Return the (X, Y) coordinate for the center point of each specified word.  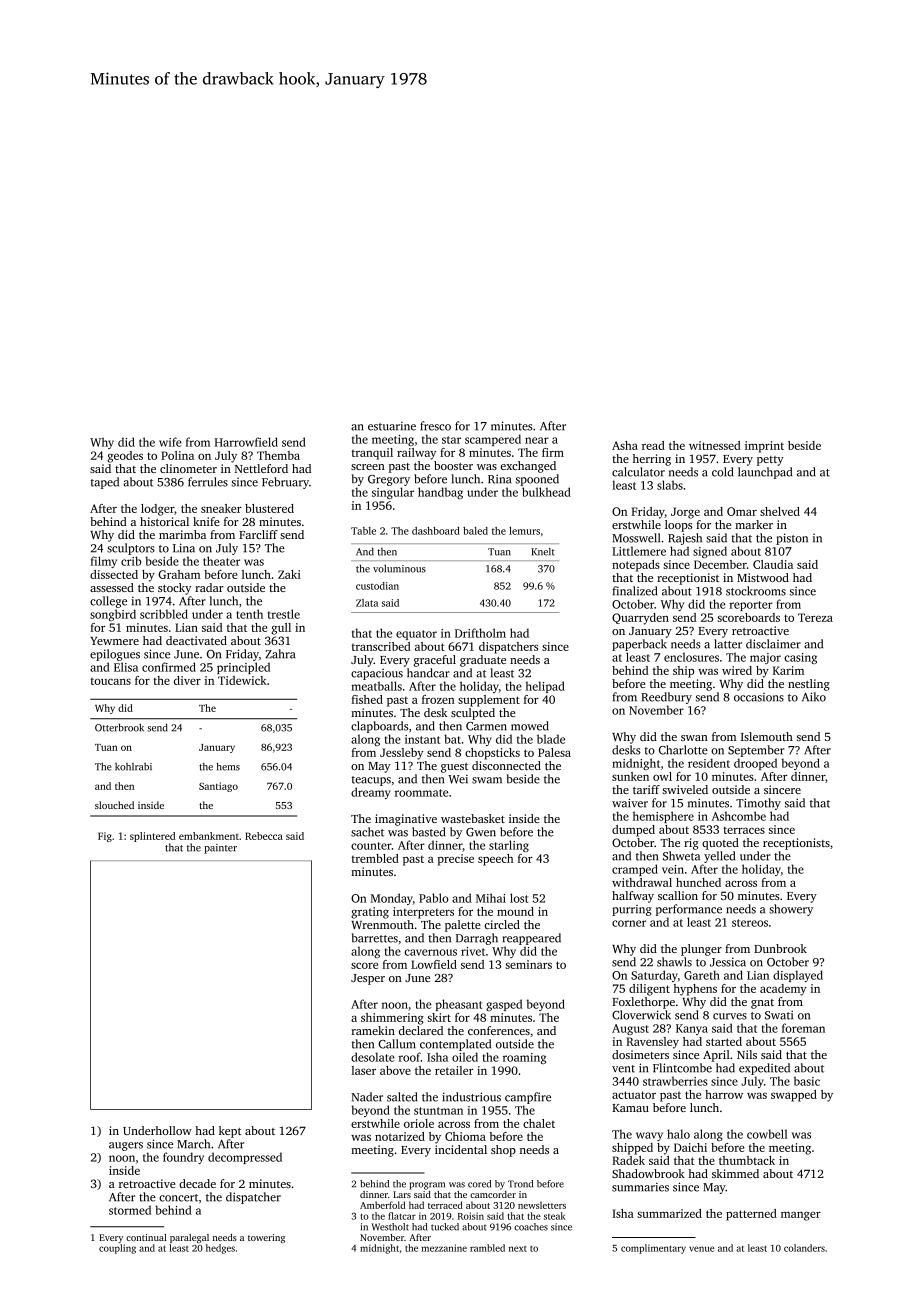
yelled (719, 857)
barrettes (375, 938)
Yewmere (114, 641)
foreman (803, 1028)
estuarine (392, 426)
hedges (220, 1249)
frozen (438, 699)
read (653, 445)
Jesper (368, 979)
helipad (545, 687)
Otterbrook (119, 727)
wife (170, 442)
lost (519, 898)
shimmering (392, 1019)
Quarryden (640, 619)
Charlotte (683, 750)
